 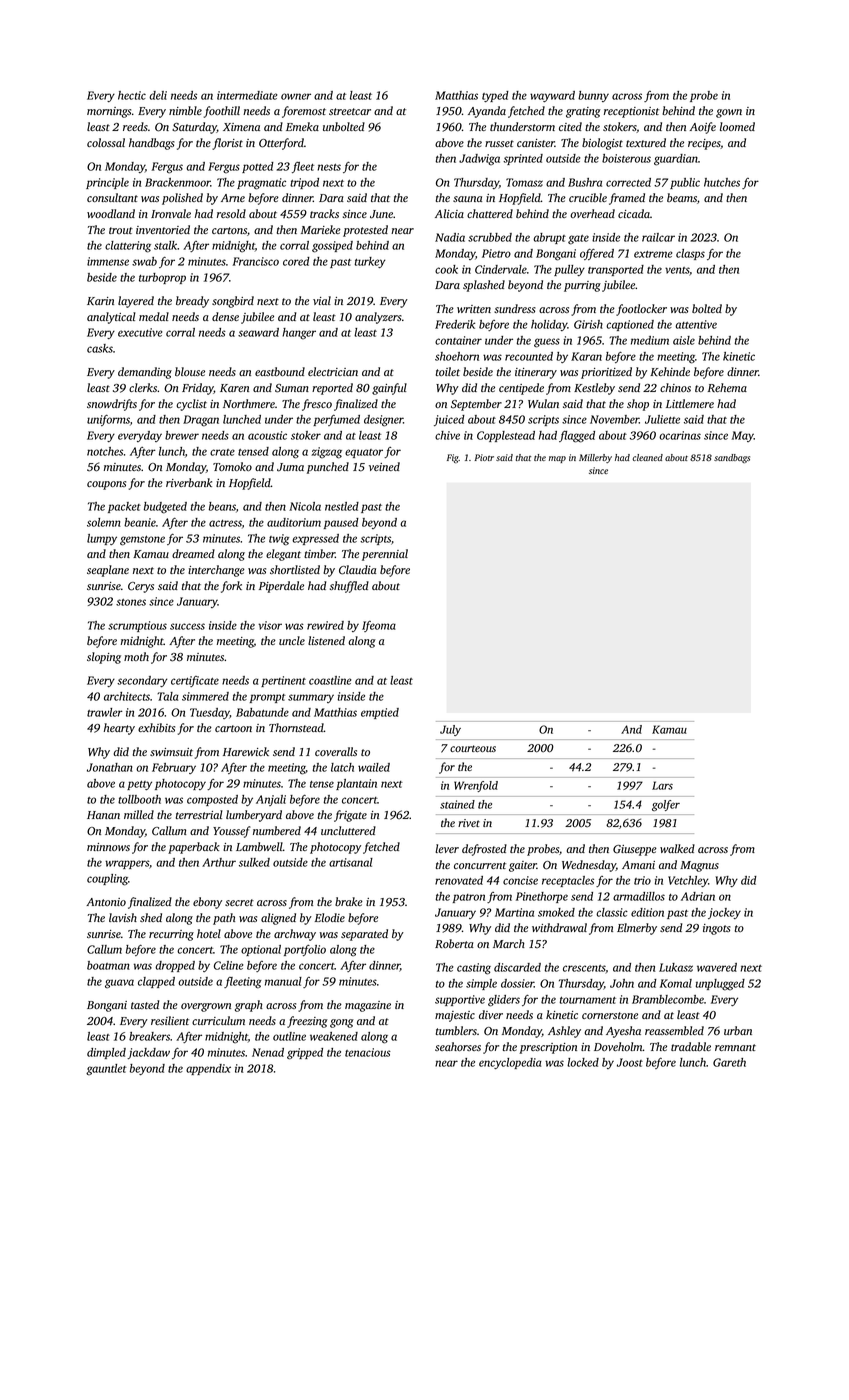 What do you see at coordinates (106, 1070) in the screenshot?
I see `gauntlet` at bounding box center [106, 1070].
